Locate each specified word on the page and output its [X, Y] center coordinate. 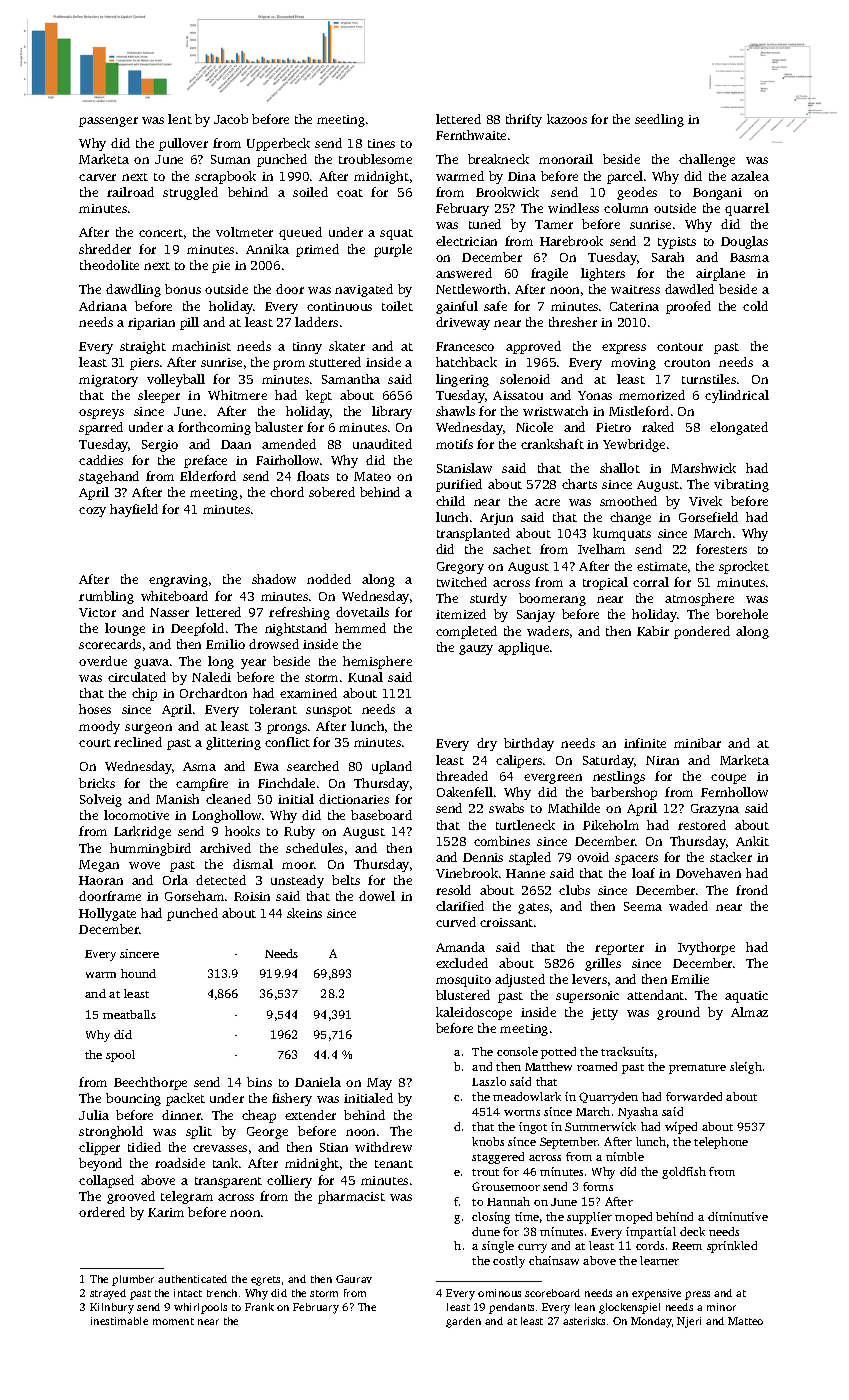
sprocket [744, 567]
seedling [659, 120]
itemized [461, 614]
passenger [108, 122]
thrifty [524, 120]
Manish [177, 799]
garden [463, 1322]
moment [173, 1321]
